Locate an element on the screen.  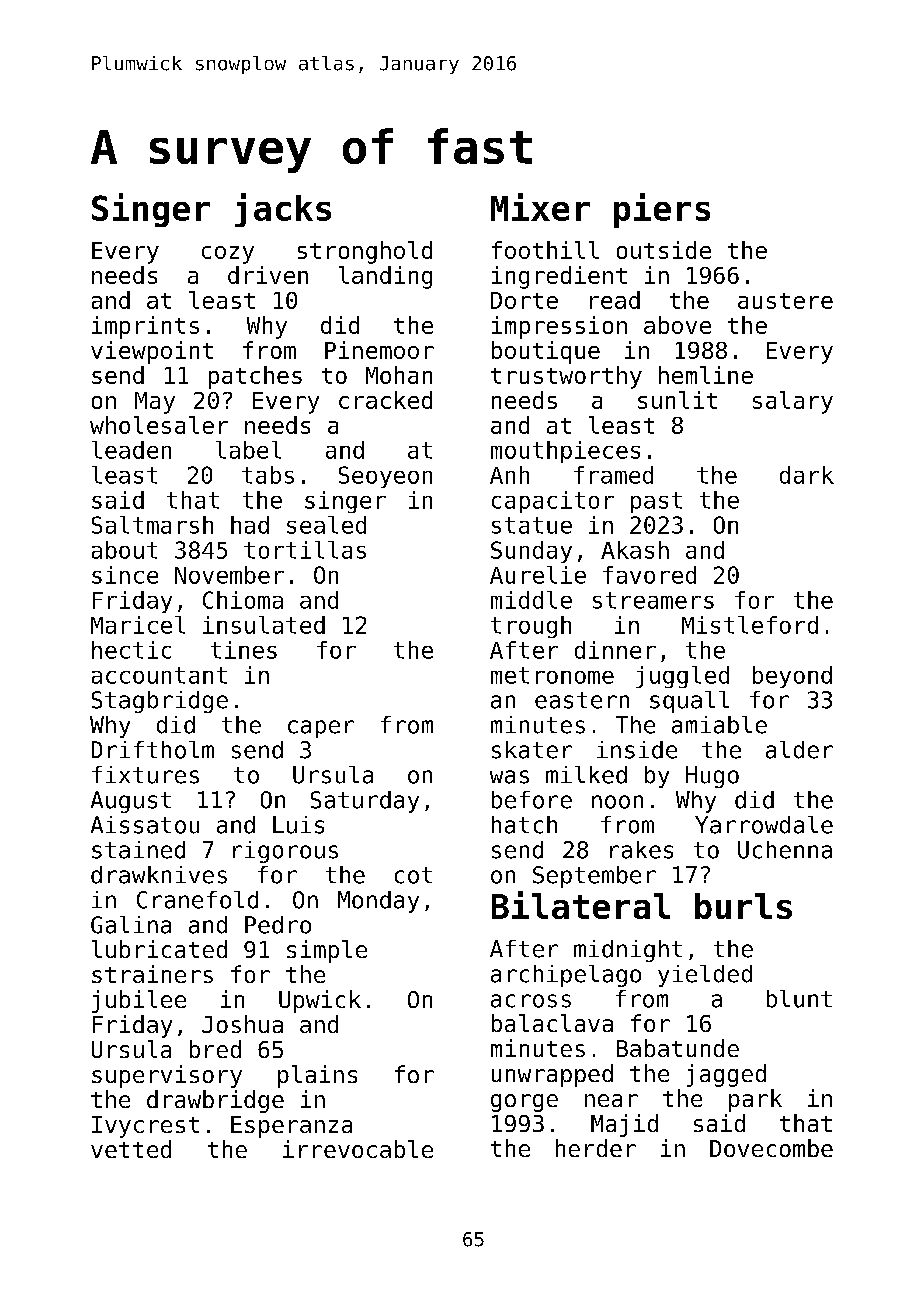
label is located at coordinates (248, 450).
